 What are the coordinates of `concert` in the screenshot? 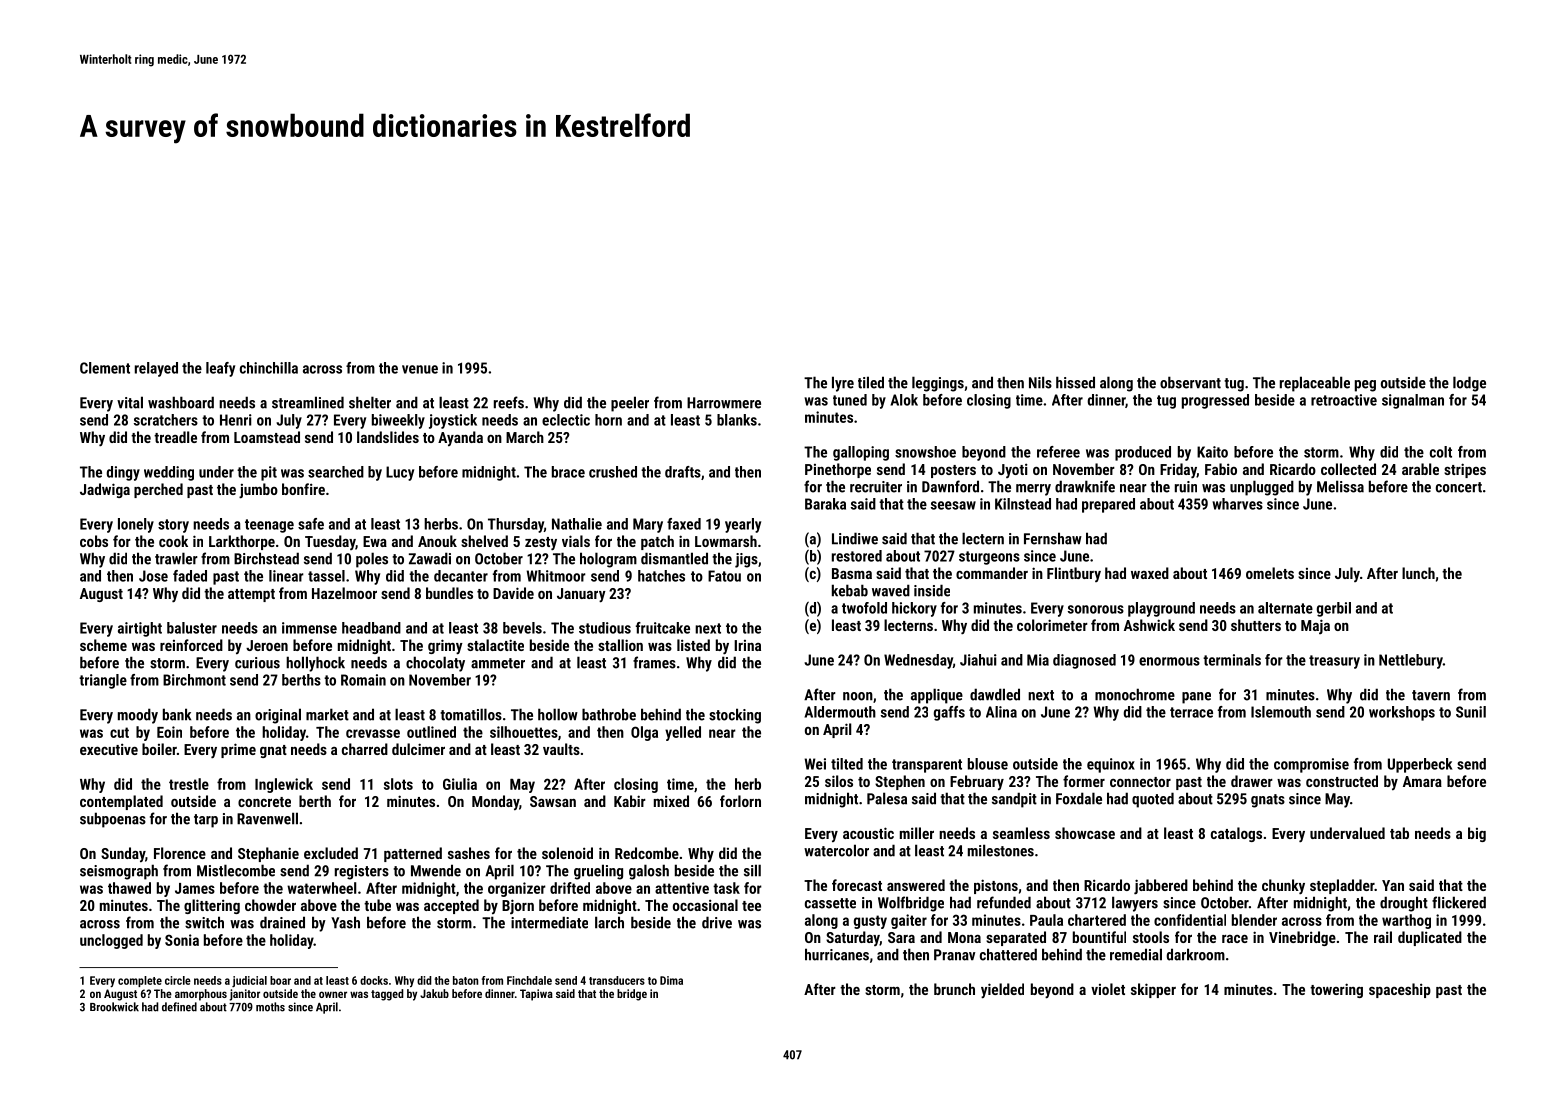 It's located at (1459, 487).
